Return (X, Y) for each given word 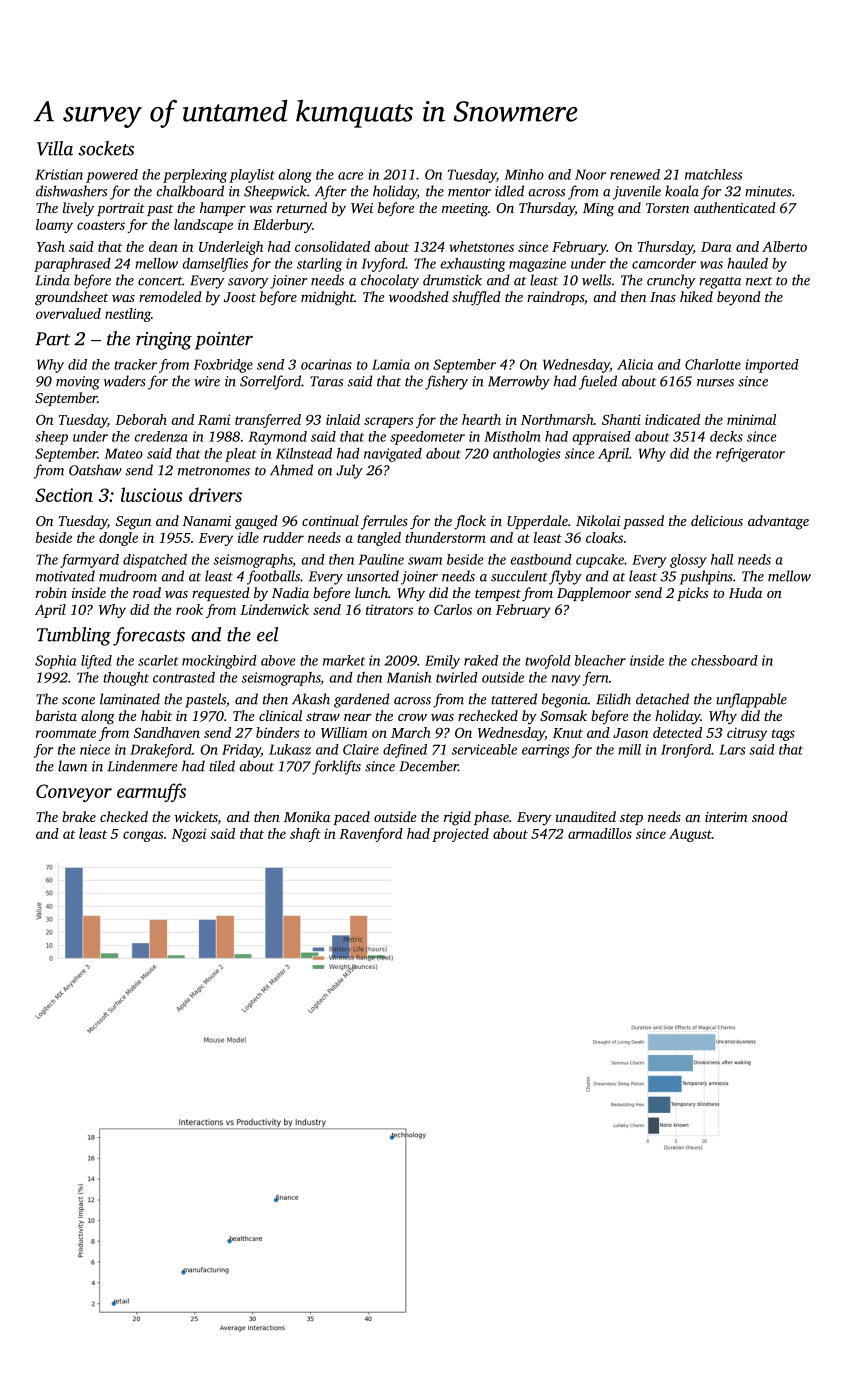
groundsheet (71, 298)
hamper (223, 209)
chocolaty (390, 281)
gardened (362, 700)
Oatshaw (95, 470)
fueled (598, 382)
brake (79, 816)
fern (595, 679)
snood (770, 816)
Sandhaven (167, 732)
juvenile (637, 192)
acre (350, 176)
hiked (696, 296)
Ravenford (371, 835)
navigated (393, 455)
